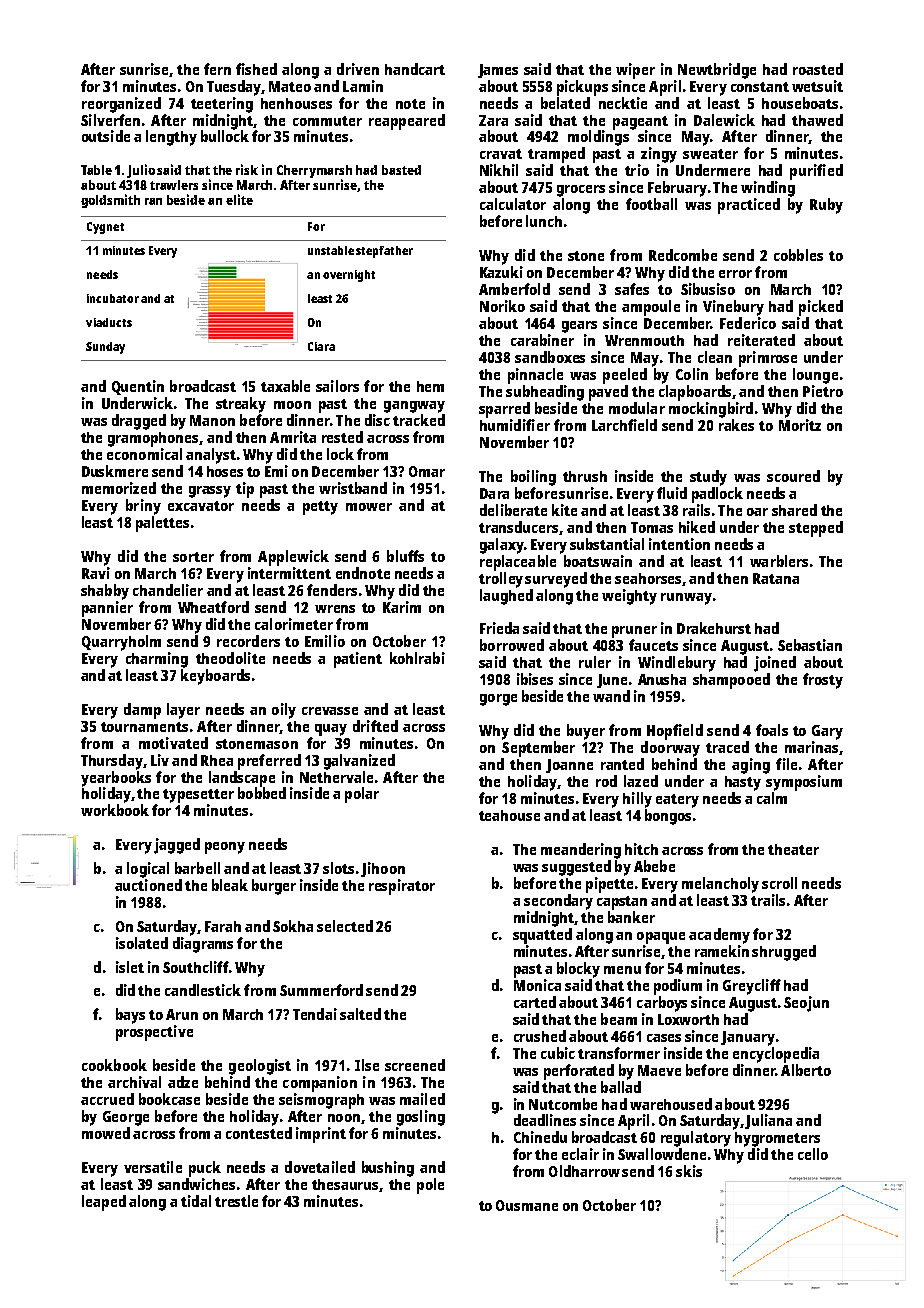 Image resolution: width=924 pixels, height=1308 pixels. What do you see at coordinates (198, 796) in the page?
I see `typesetter` at bounding box center [198, 796].
